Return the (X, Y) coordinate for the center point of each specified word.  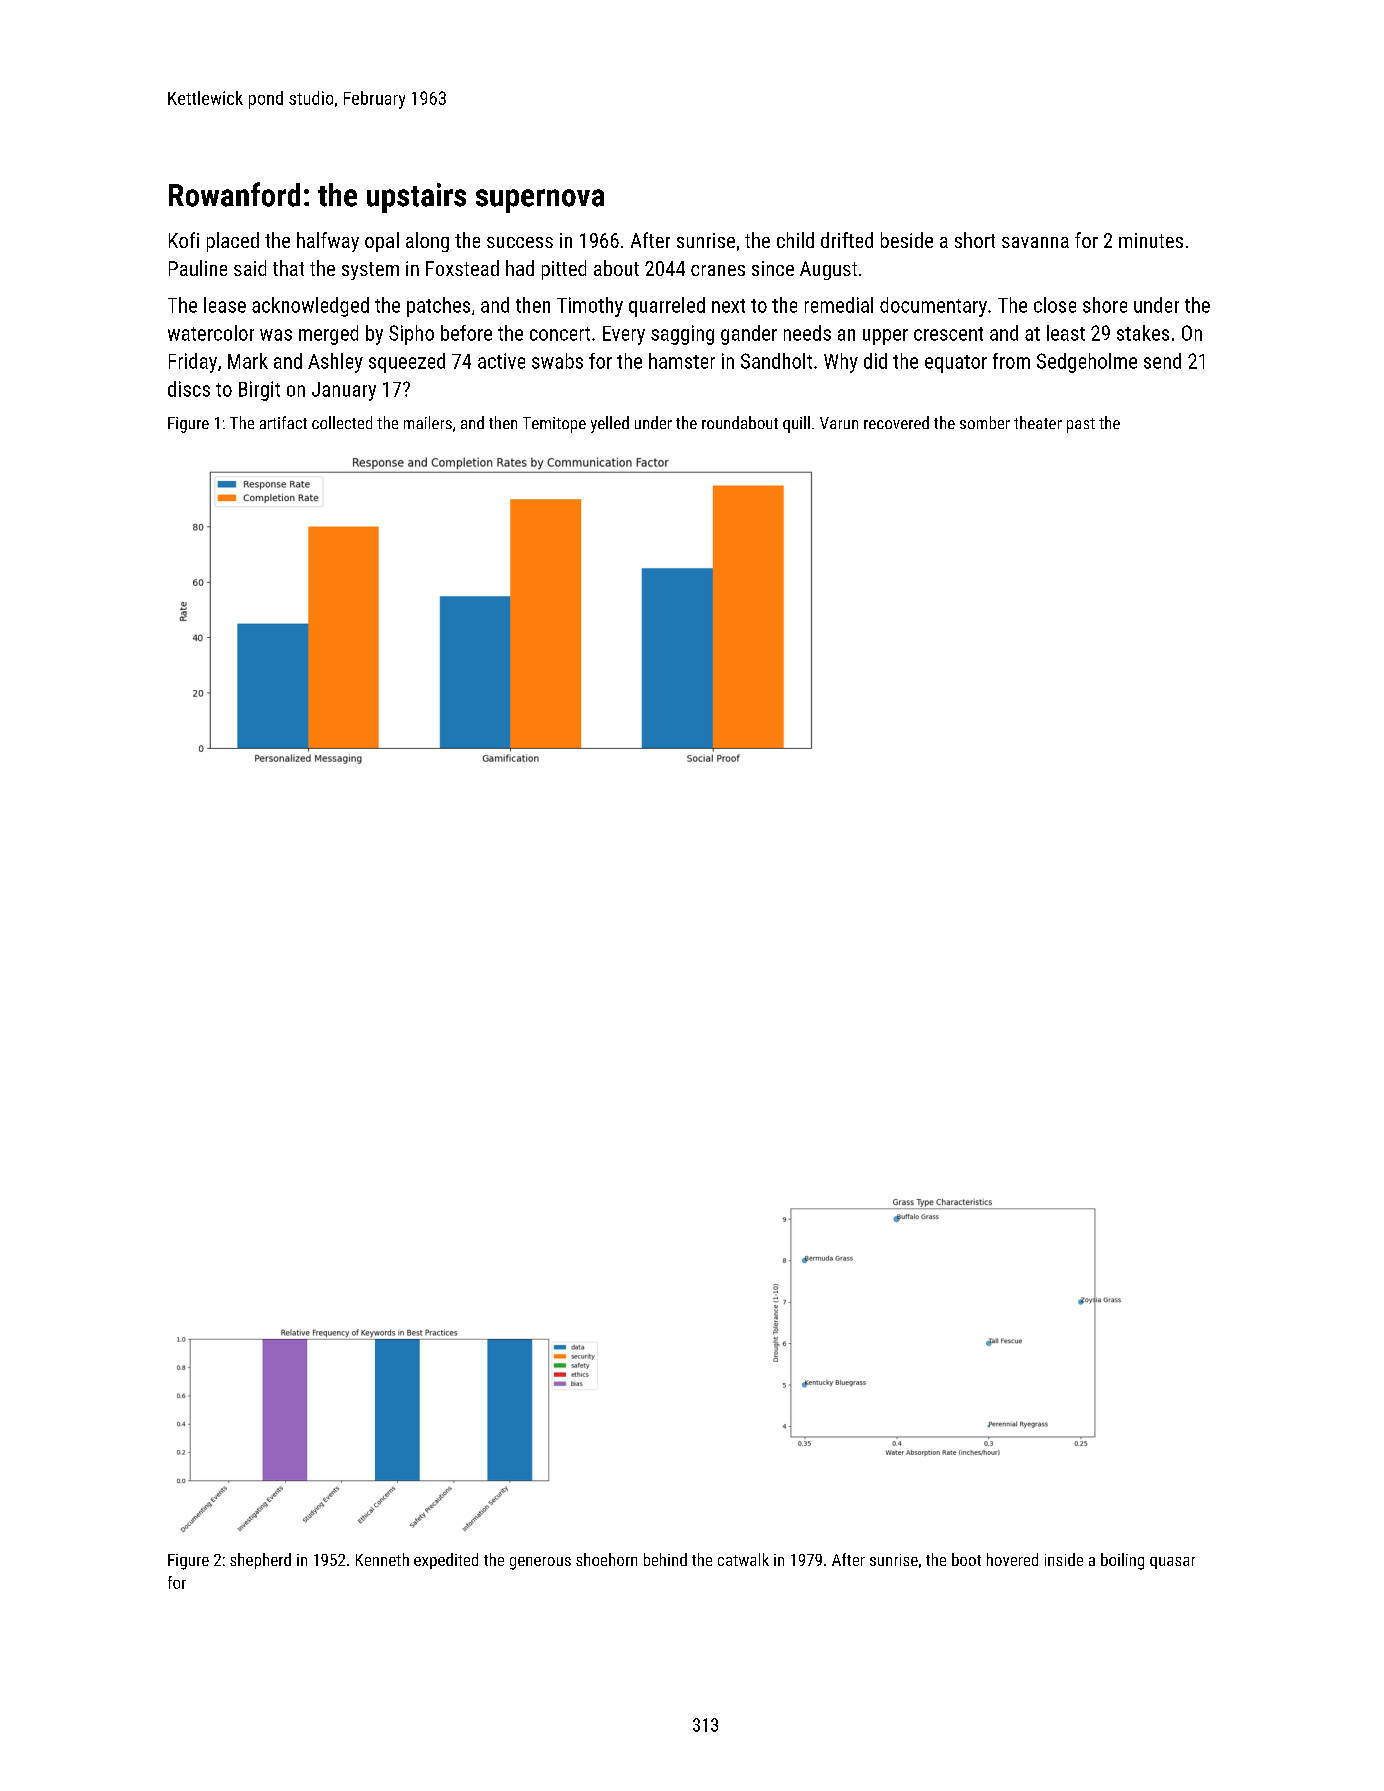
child (795, 240)
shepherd (260, 1561)
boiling (1122, 1561)
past (1081, 425)
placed (233, 242)
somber (985, 422)
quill (796, 424)
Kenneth (382, 1559)
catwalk (743, 1559)
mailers (428, 422)
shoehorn (606, 1559)
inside (1064, 1559)
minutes (1151, 240)
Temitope (554, 425)
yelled (610, 424)
